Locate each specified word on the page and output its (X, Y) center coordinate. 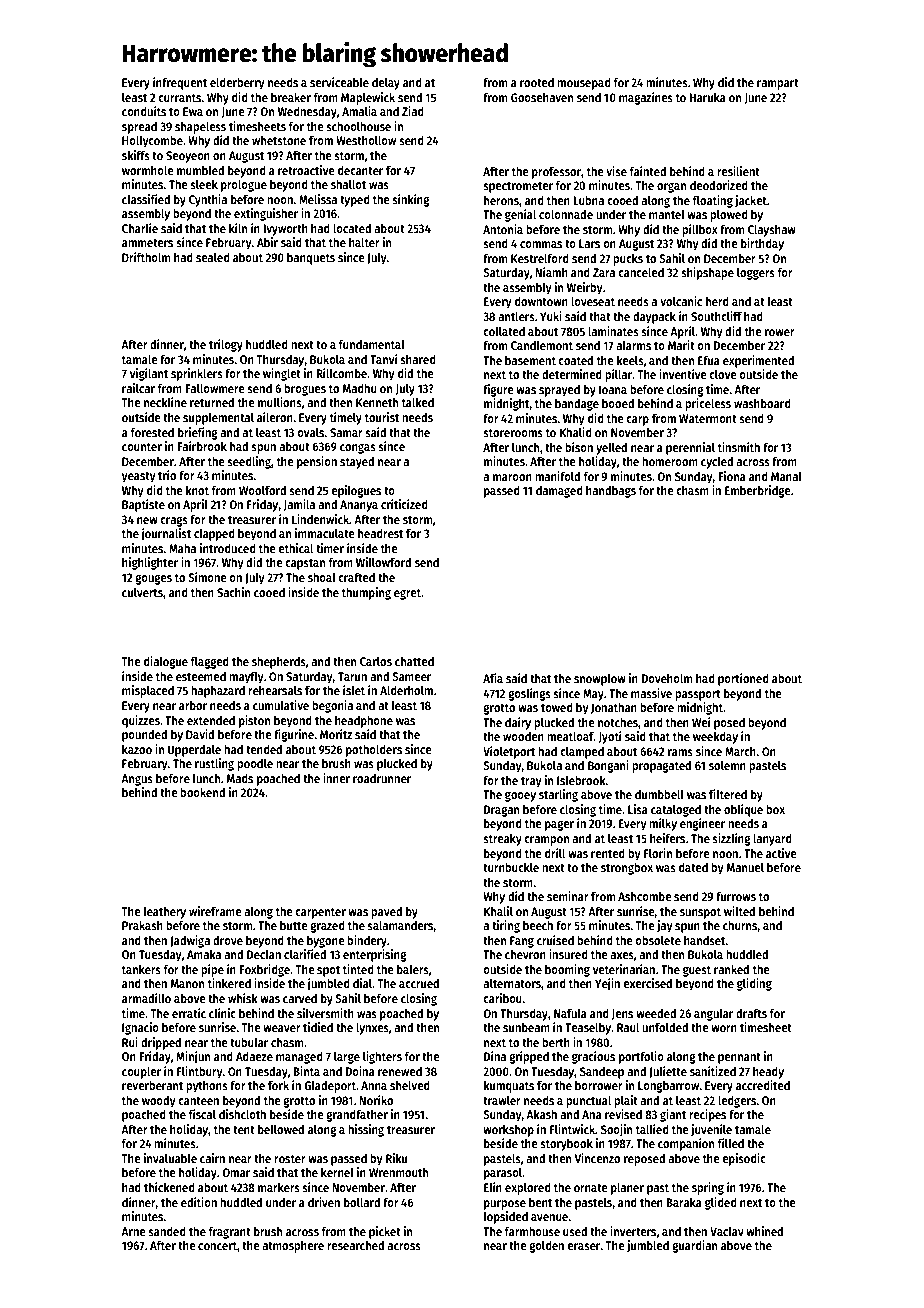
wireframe (215, 911)
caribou (502, 998)
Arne (133, 1231)
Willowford (383, 562)
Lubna (589, 200)
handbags (611, 491)
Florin (658, 853)
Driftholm (146, 257)
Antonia (503, 229)
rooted (537, 82)
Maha (182, 548)
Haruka (708, 97)
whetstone (279, 140)
